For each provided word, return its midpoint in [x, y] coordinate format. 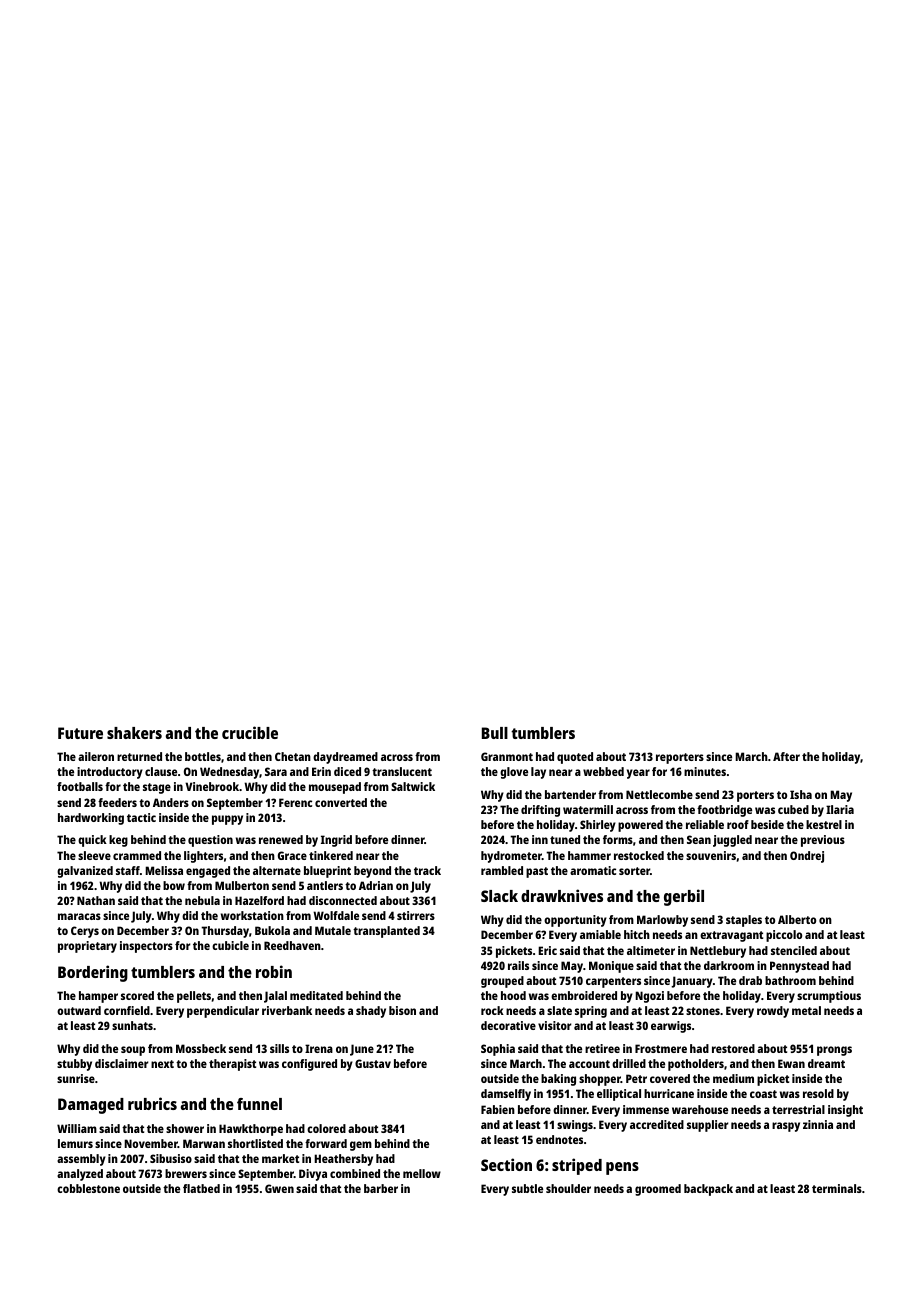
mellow [422, 1173]
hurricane [669, 1093]
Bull [495, 733]
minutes [705, 771]
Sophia [498, 1050]
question [210, 841]
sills [279, 1048]
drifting [540, 811]
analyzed [80, 1175]
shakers [134, 733]
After [786, 756]
